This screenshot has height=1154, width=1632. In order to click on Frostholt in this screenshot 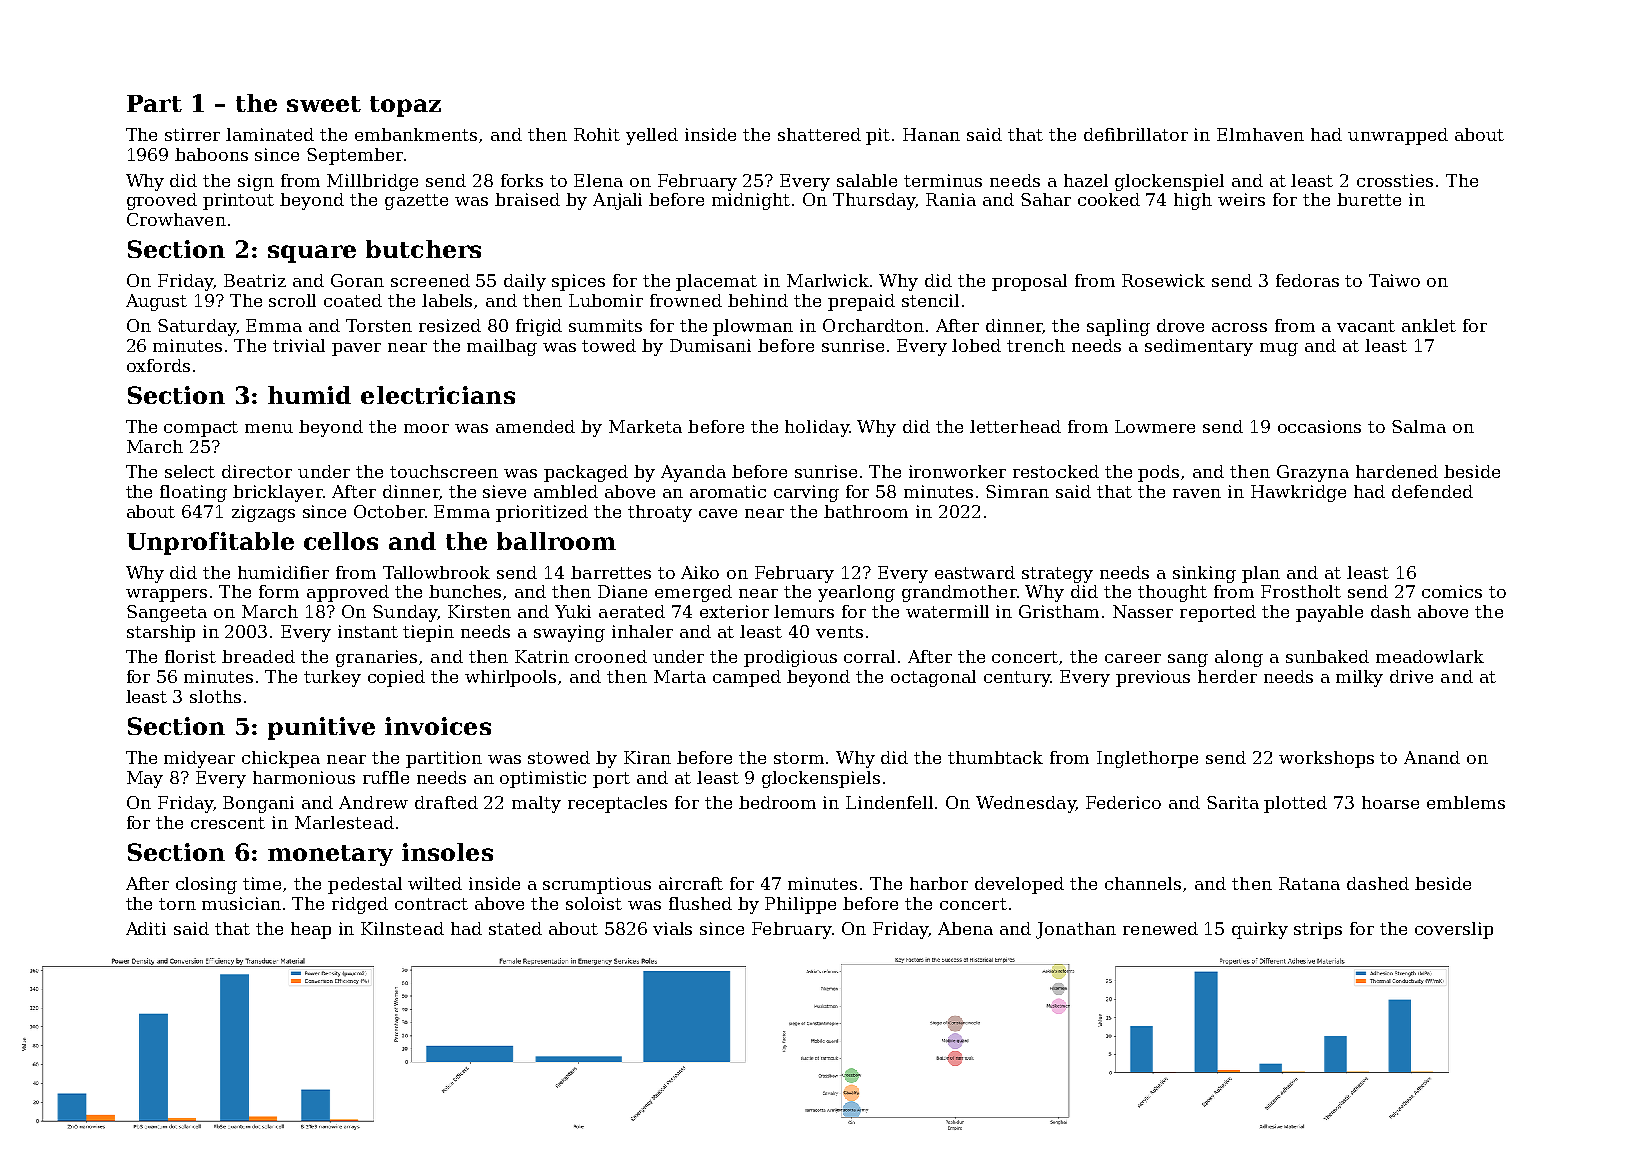, I will do `click(1301, 591)`.
